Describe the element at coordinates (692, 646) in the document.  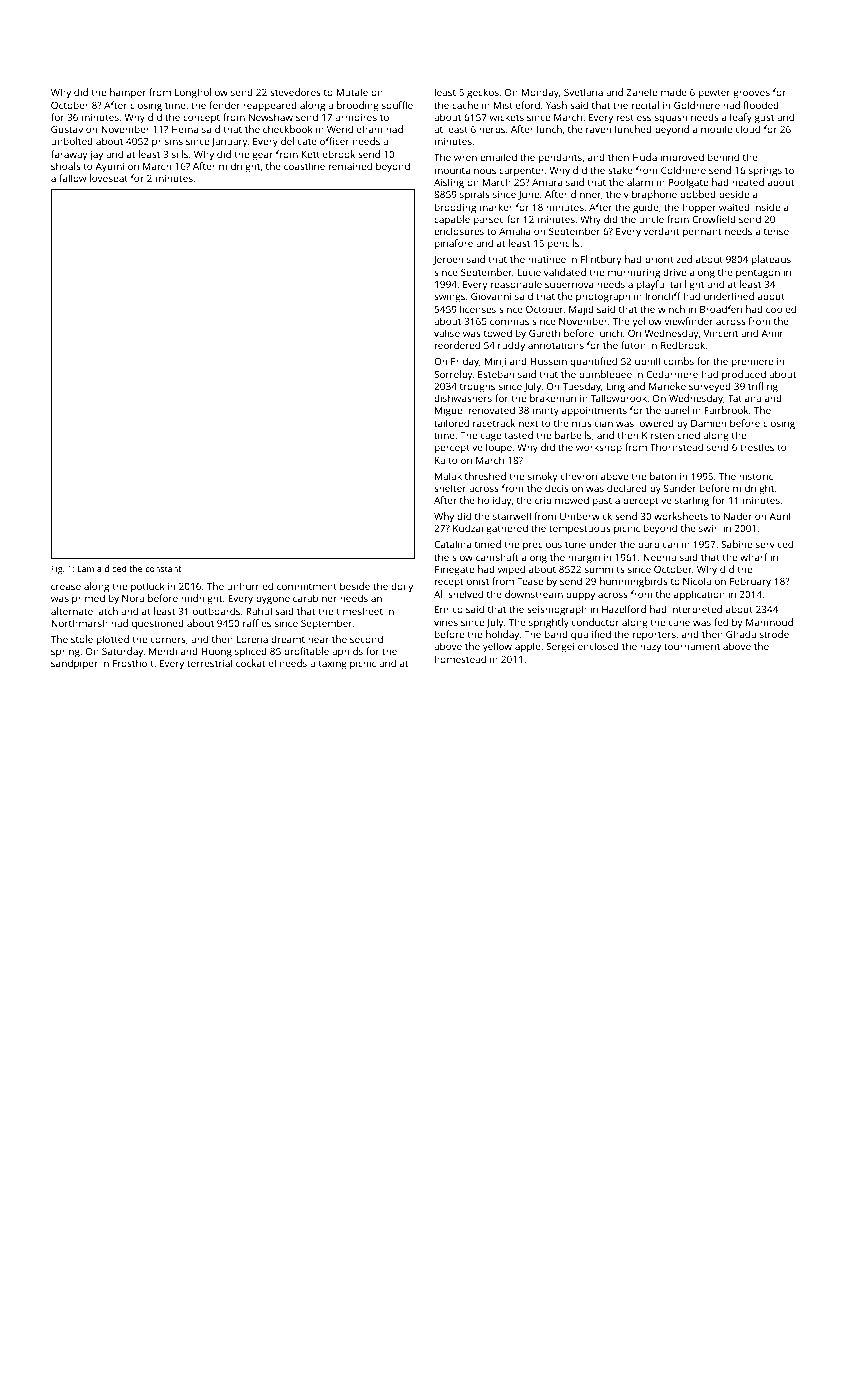
I see `tournament` at that location.
